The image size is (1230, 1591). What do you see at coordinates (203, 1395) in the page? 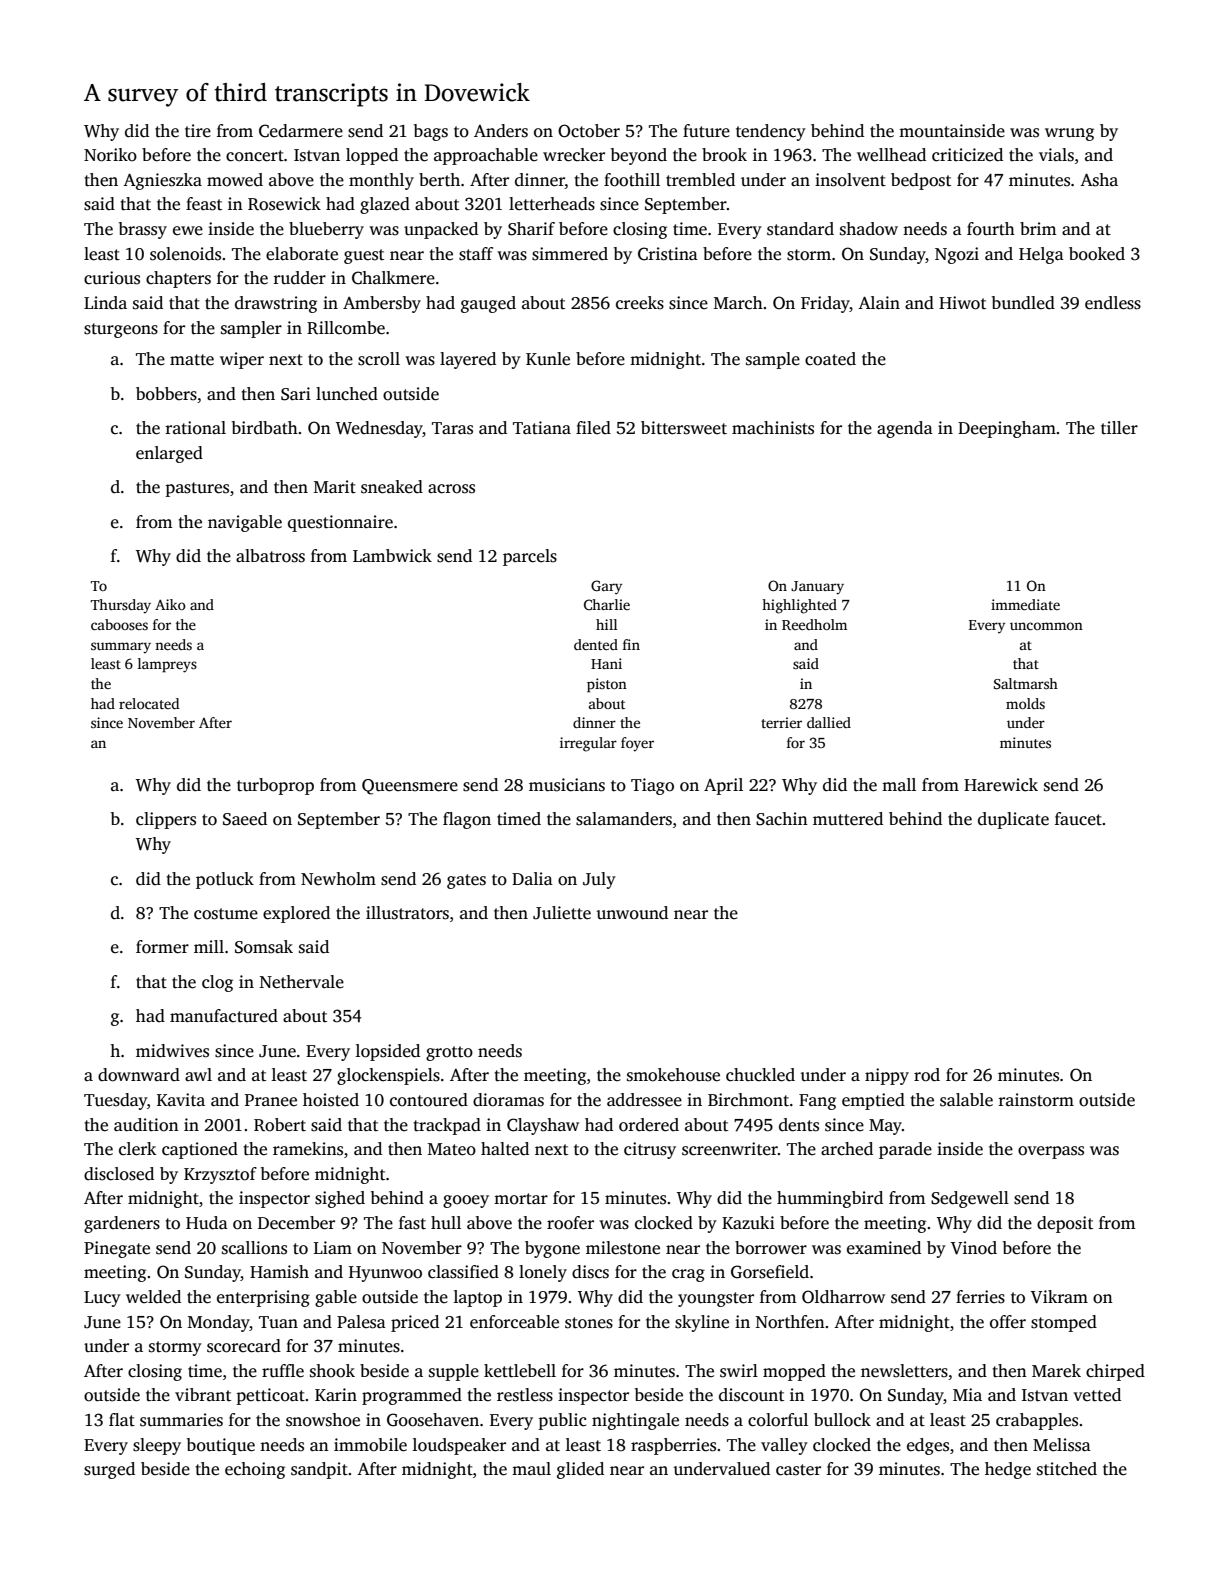
I see `vibrant` at bounding box center [203, 1395].
